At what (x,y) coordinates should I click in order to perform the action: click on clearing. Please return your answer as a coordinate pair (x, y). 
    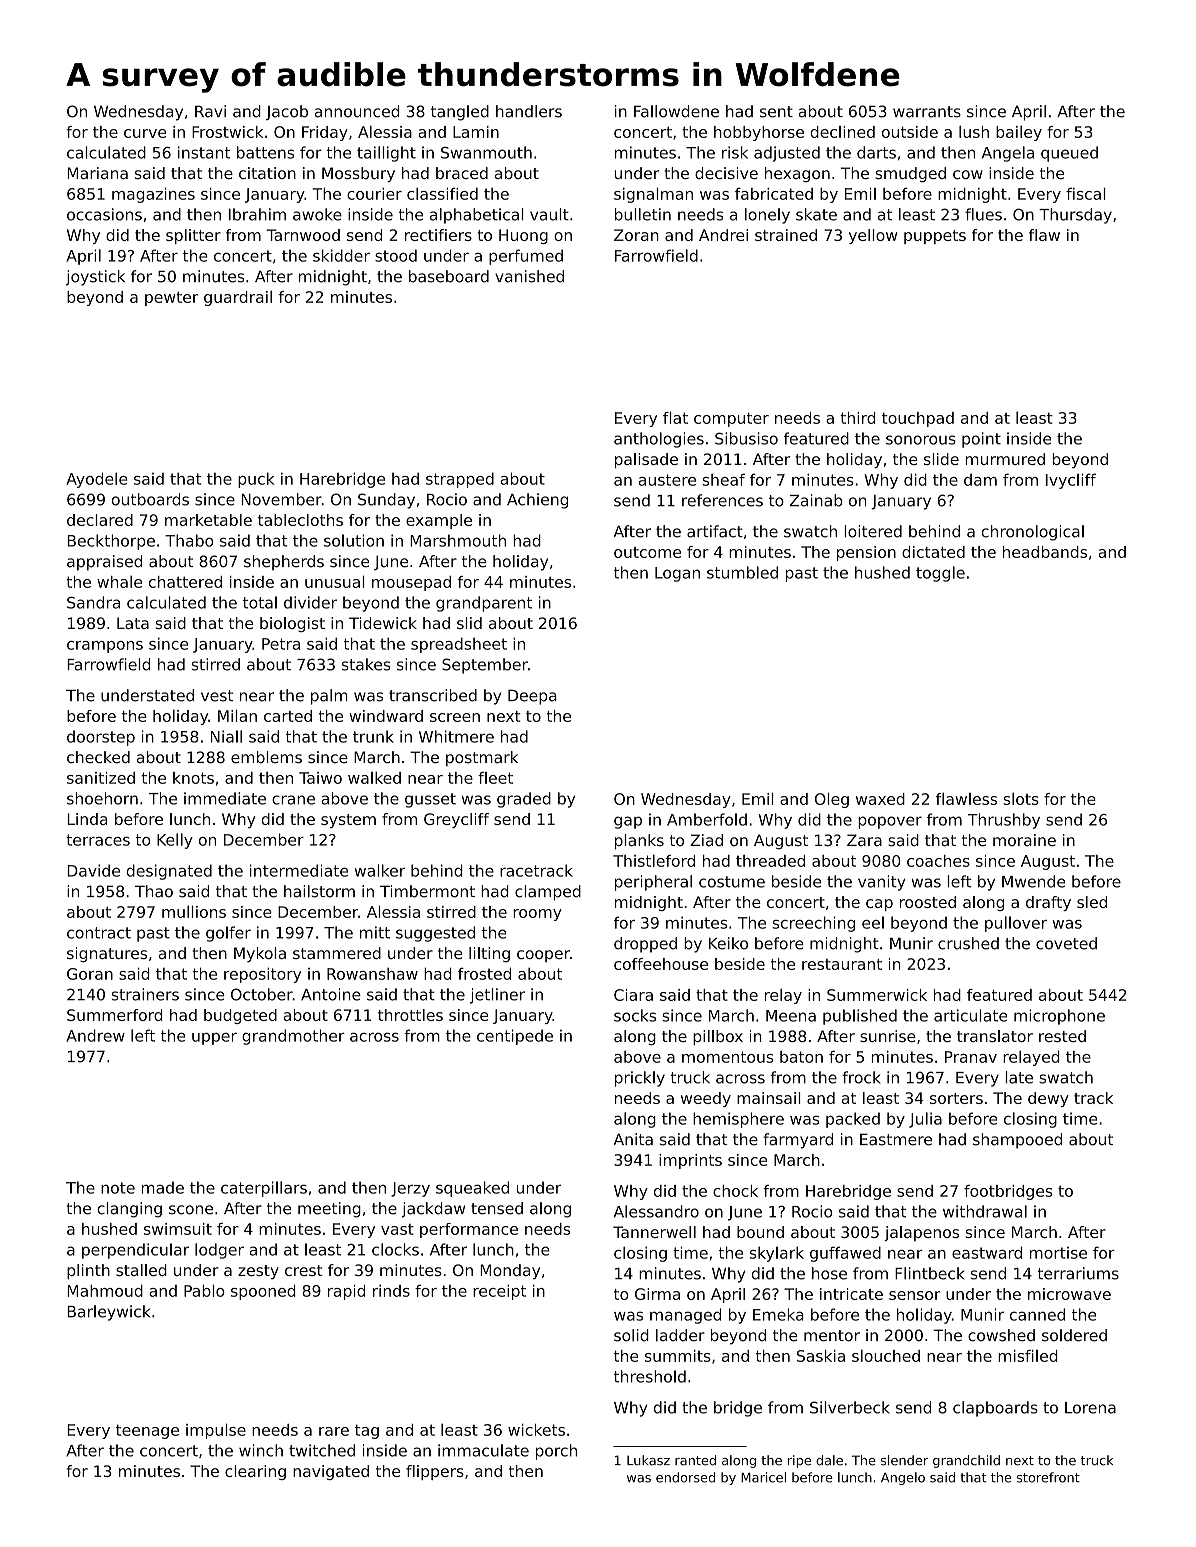
    Looking at the image, I should click on (255, 1472).
